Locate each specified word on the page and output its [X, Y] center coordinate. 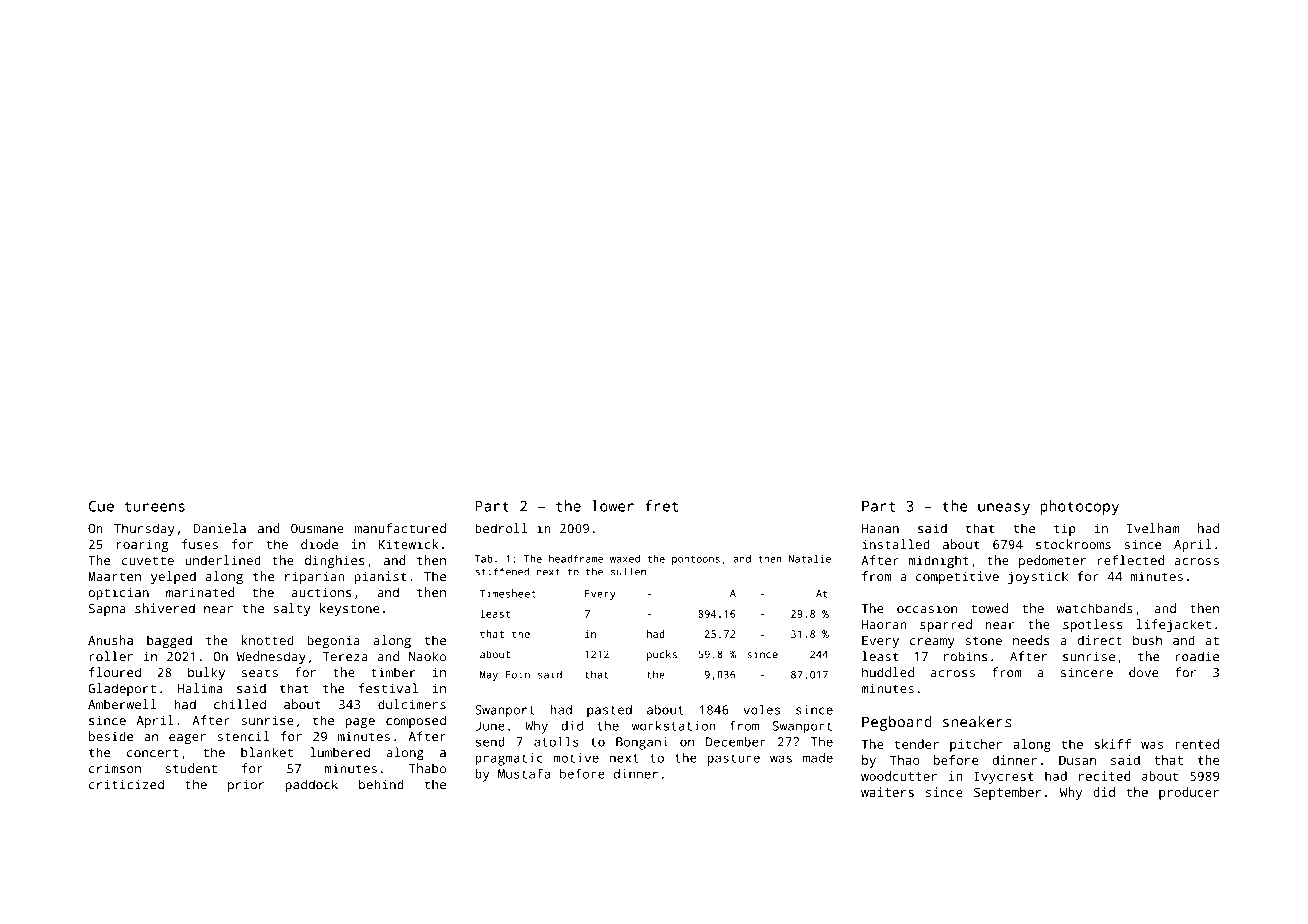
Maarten [114, 576]
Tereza [345, 657]
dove [1144, 672]
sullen [628, 571]
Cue [101, 506]
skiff [1112, 744]
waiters [887, 792]
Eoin [518, 674]
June [490, 726]
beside [111, 736]
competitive [957, 577]
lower [613, 506]
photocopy [1079, 507]
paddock [312, 786]
